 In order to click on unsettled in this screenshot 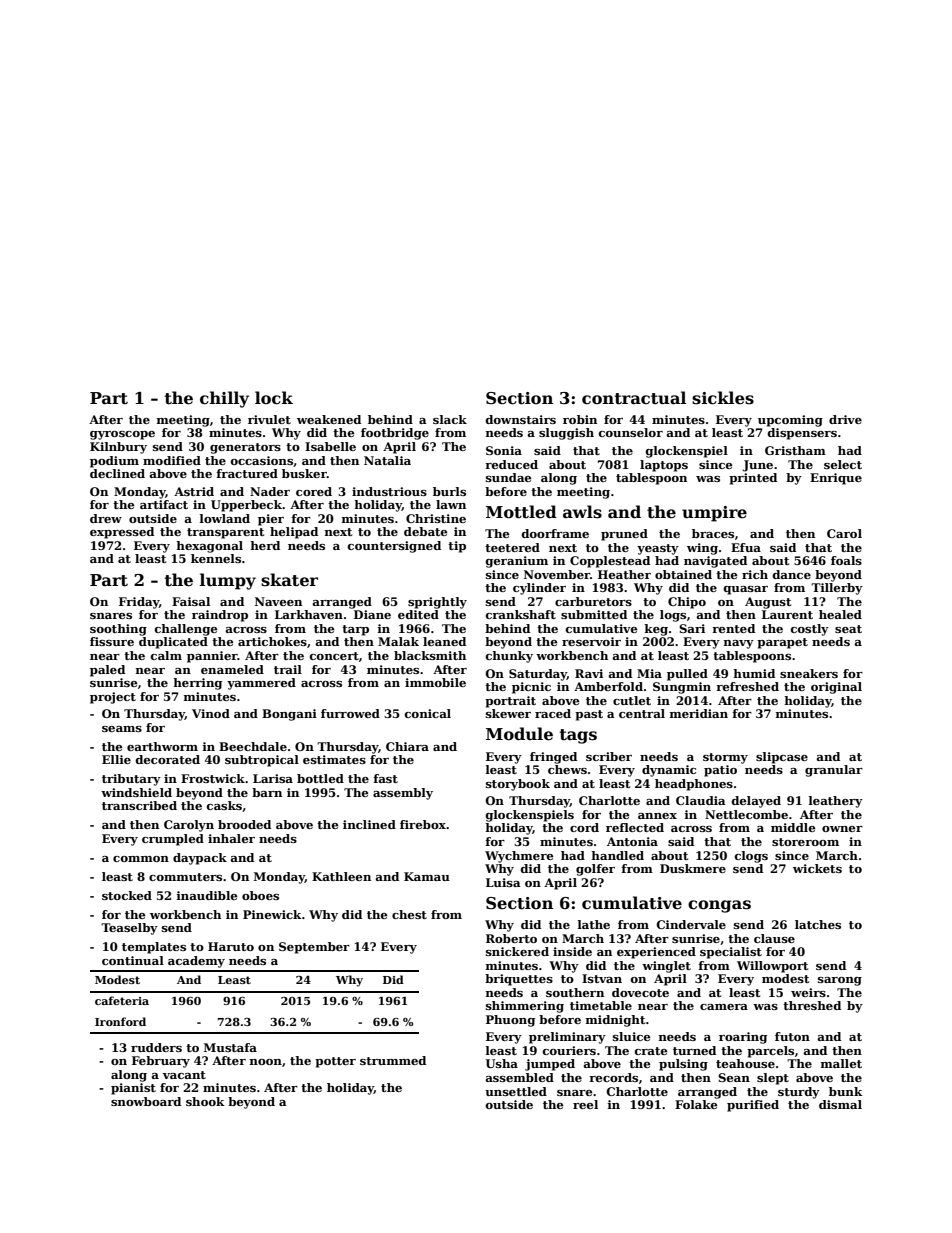, I will do `click(516, 1091)`.
